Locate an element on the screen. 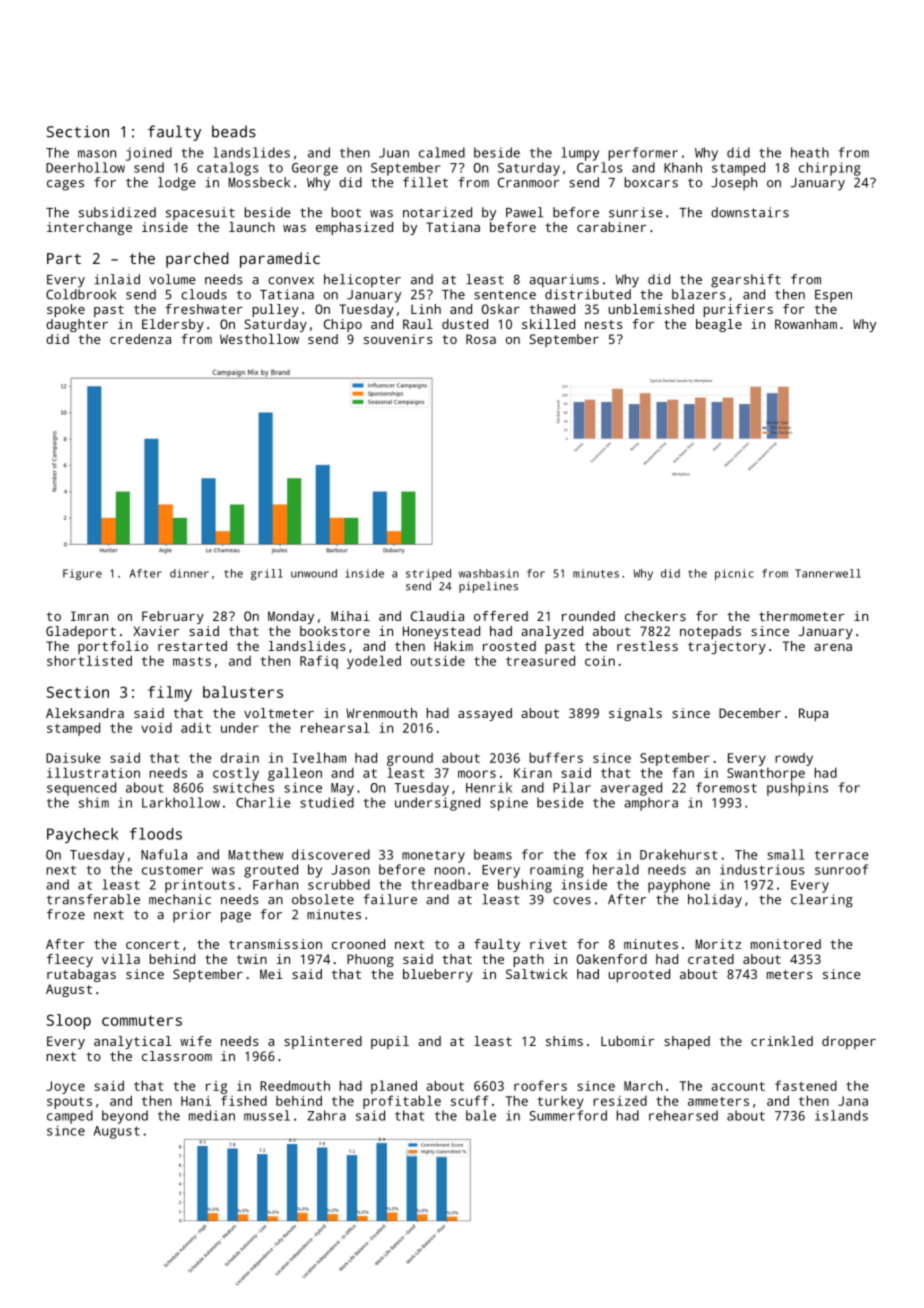 This screenshot has width=924, height=1308. Rowanham is located at coordinates (806, 324).
